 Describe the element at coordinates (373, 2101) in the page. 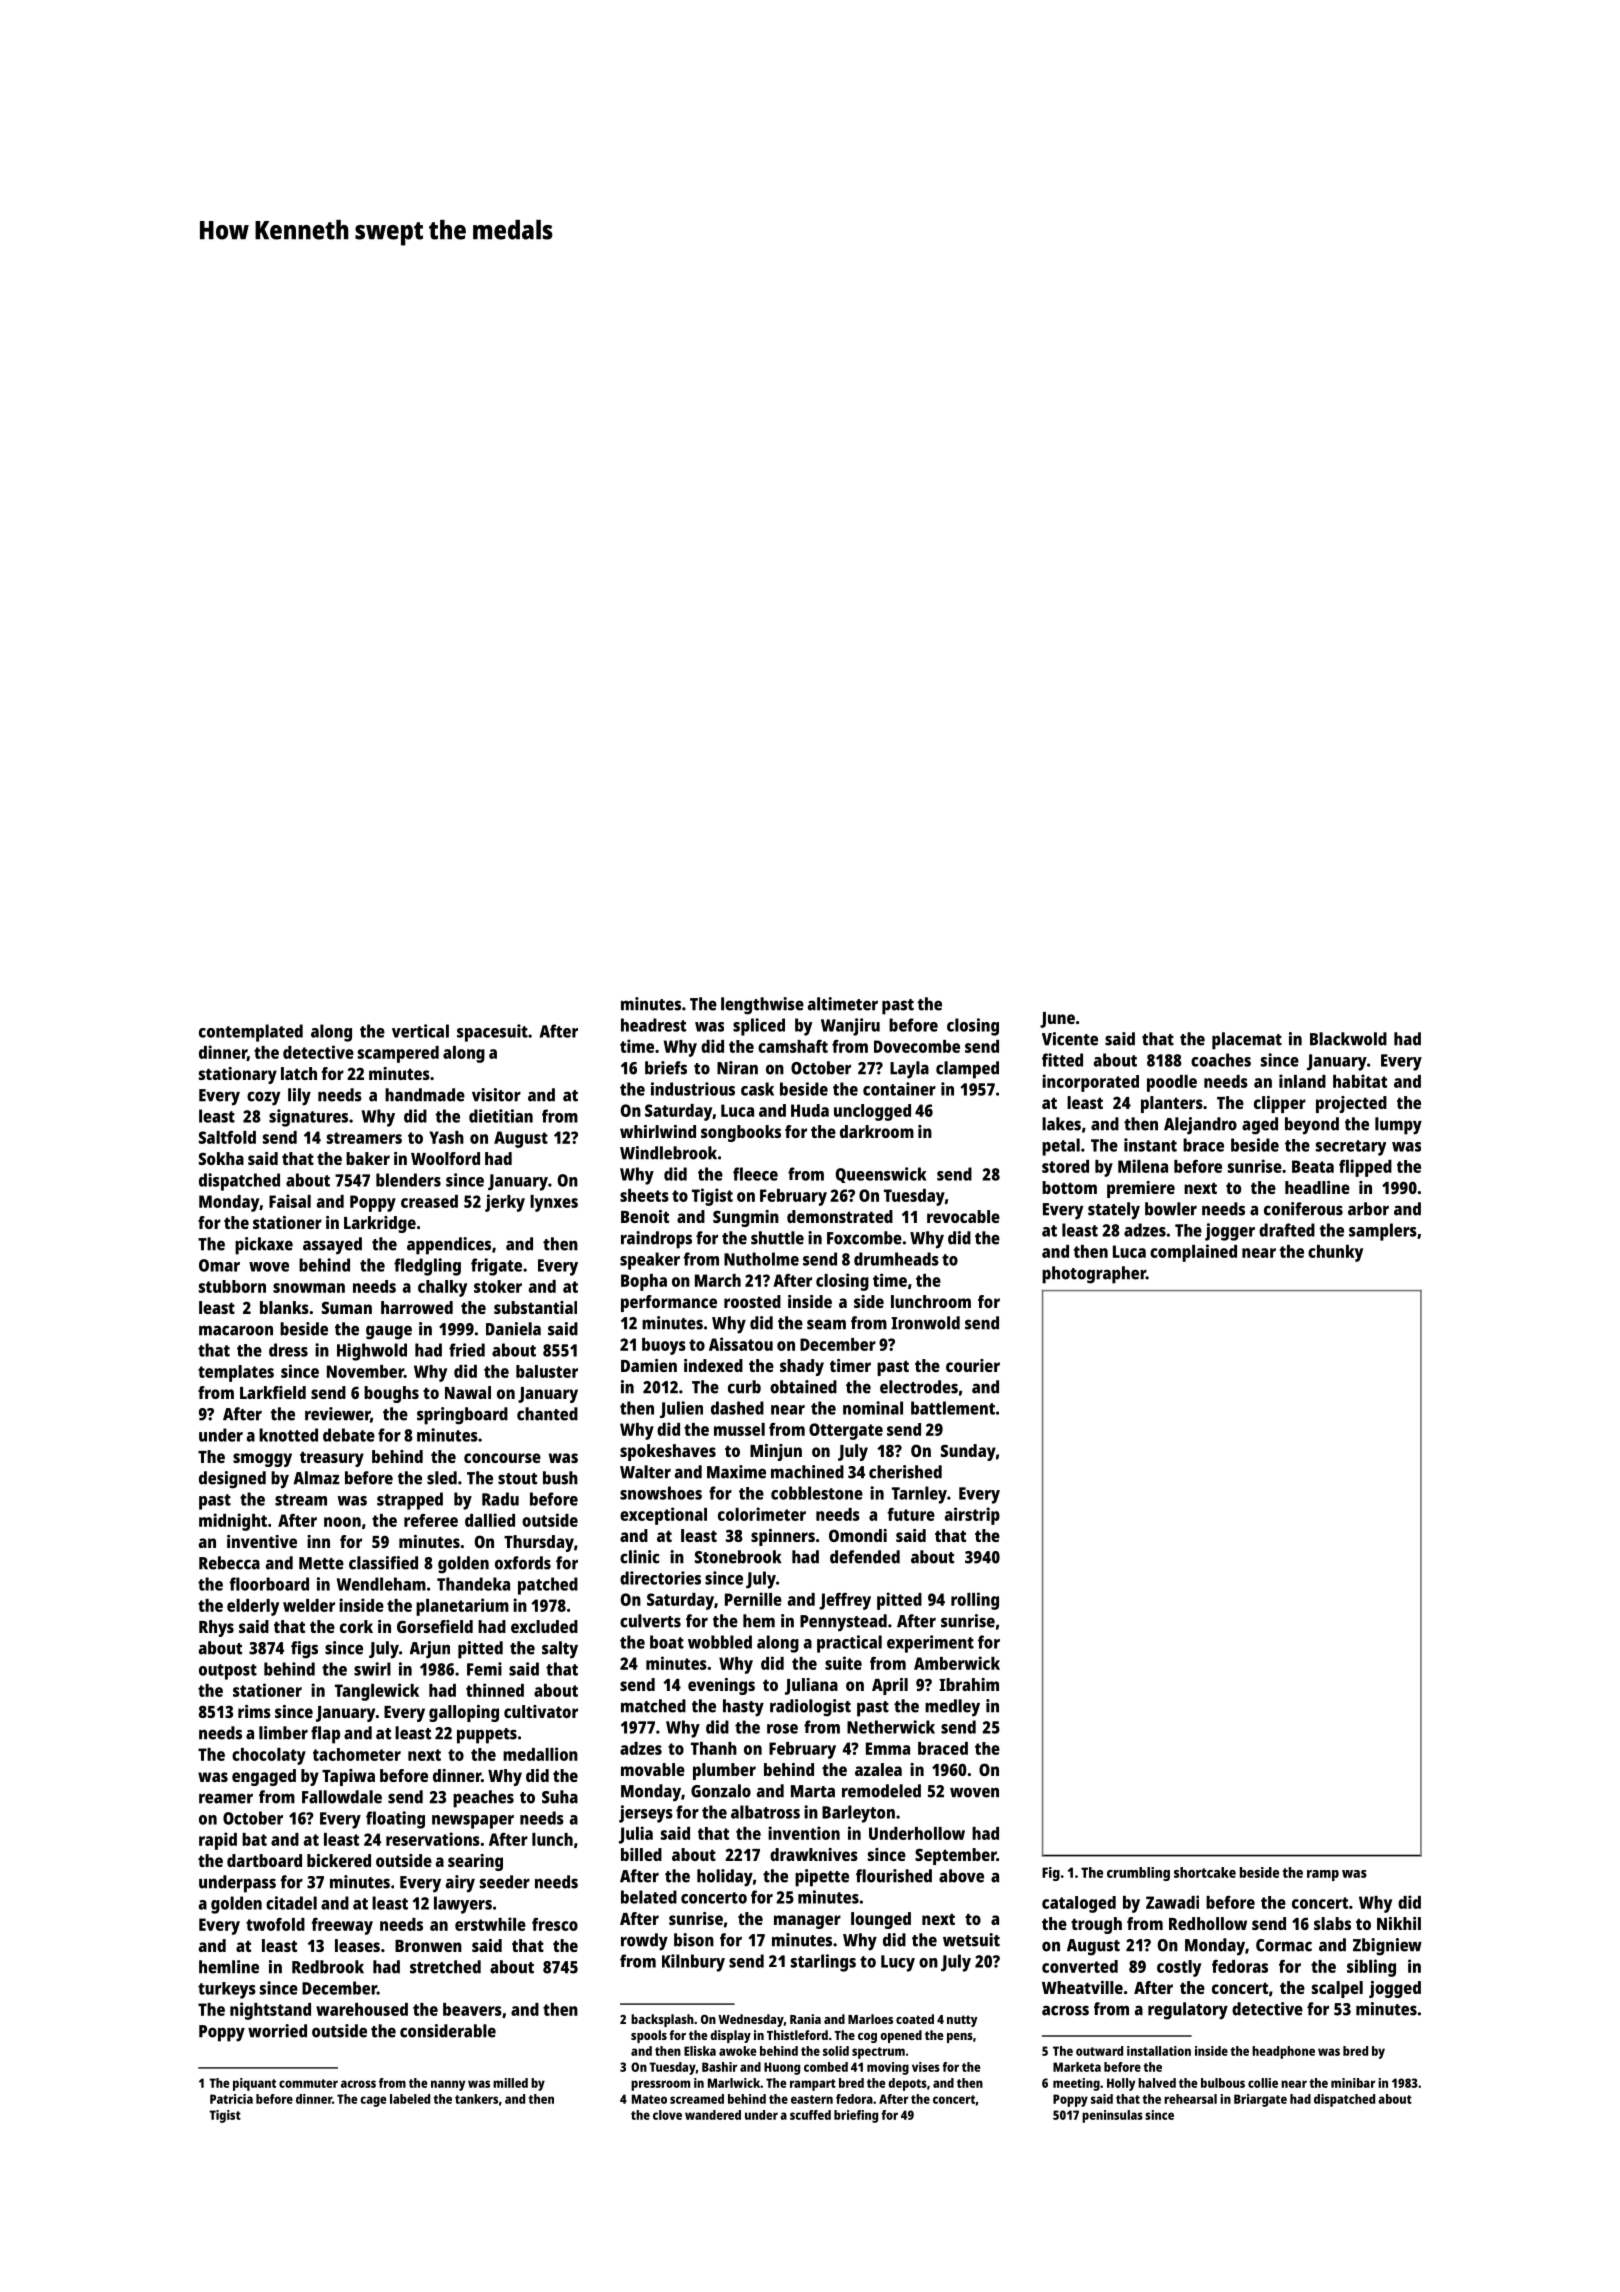

I see `cage` at that location.
